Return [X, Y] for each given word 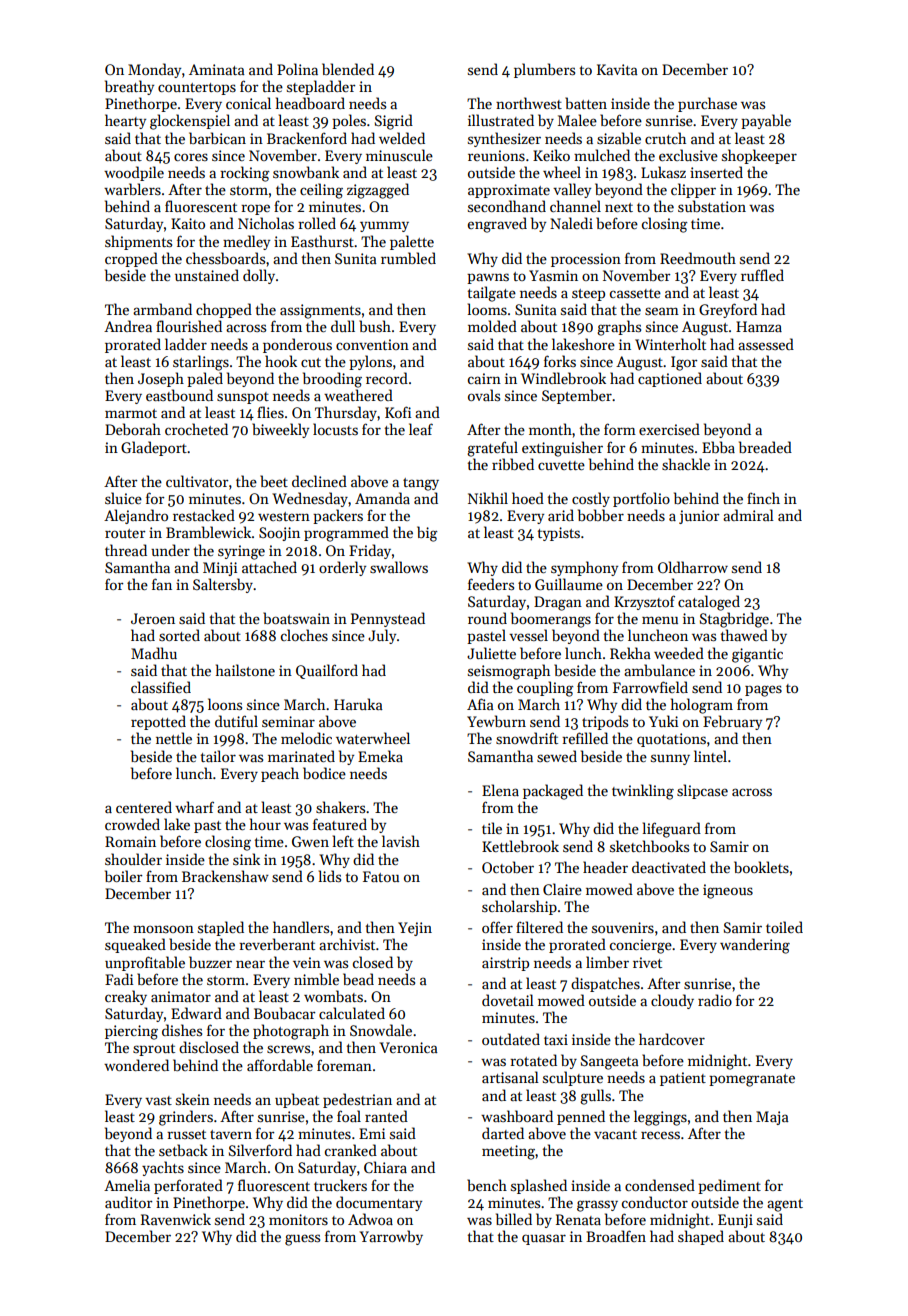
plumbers [544, 70]
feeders [491, 584]
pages [763, 691]
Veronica [409, 1047]
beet [274, 481]
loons [225, 704]
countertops [197, 89]
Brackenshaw [225, 876]
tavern [231, 1134]
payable [766, 121]
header [605, 867]
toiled [784, 927]
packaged [553, 792]
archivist [347, 944]
